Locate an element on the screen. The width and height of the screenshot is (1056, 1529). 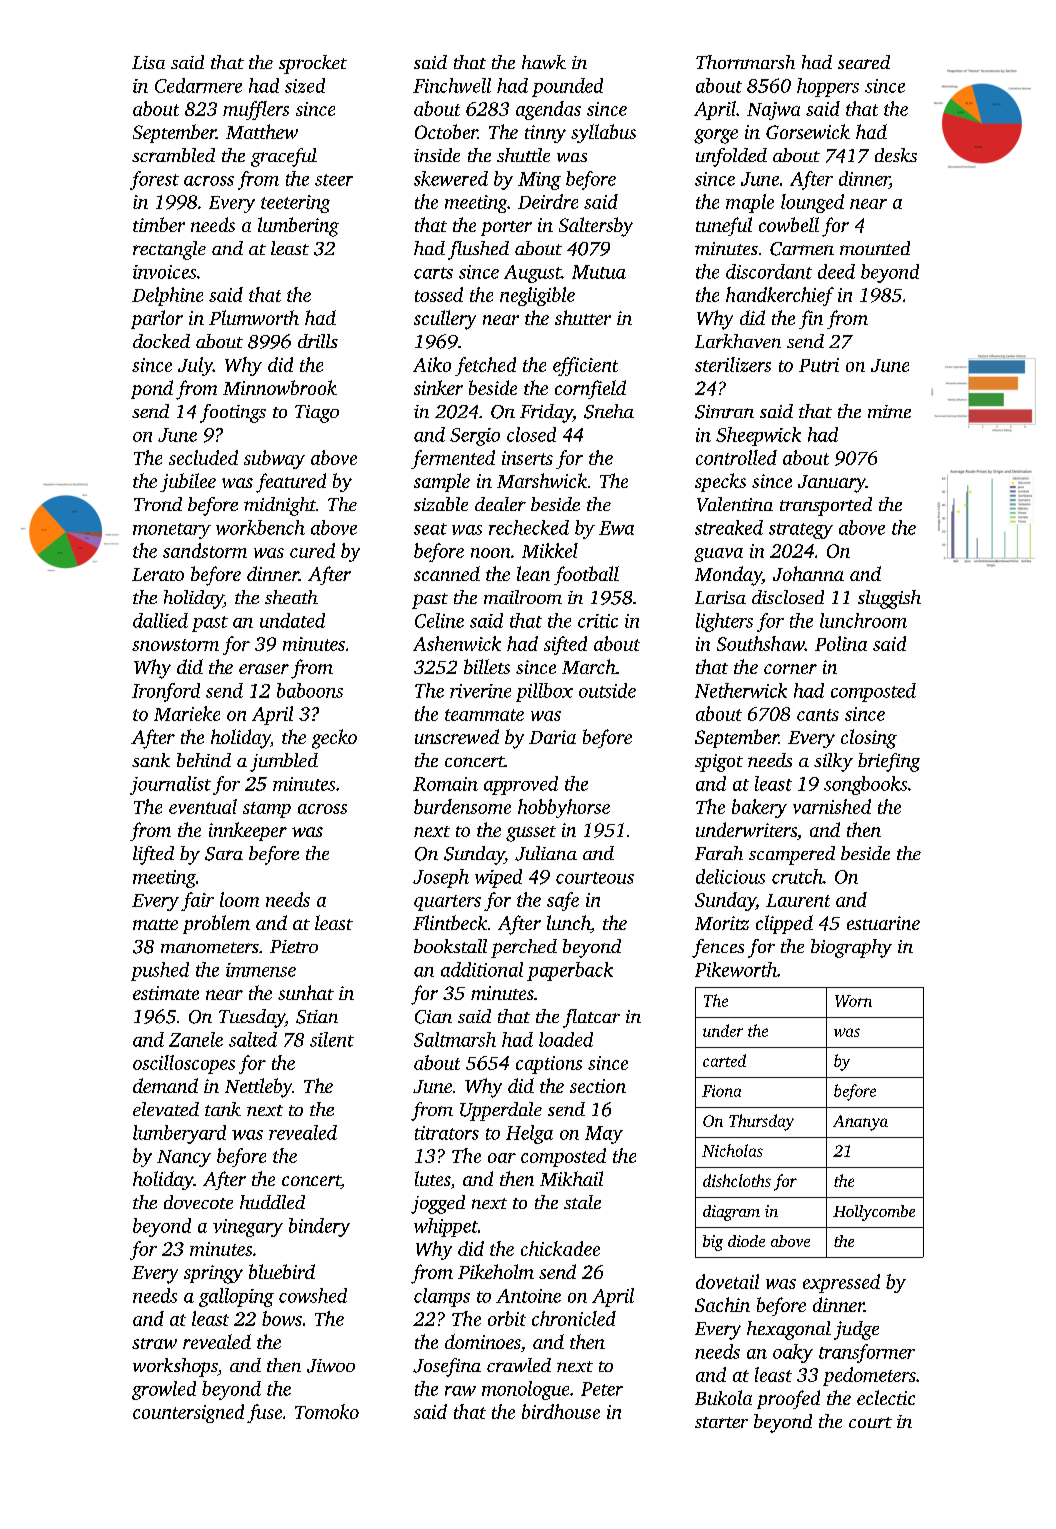
Upperdale is located at coordinates (501, 1111).
